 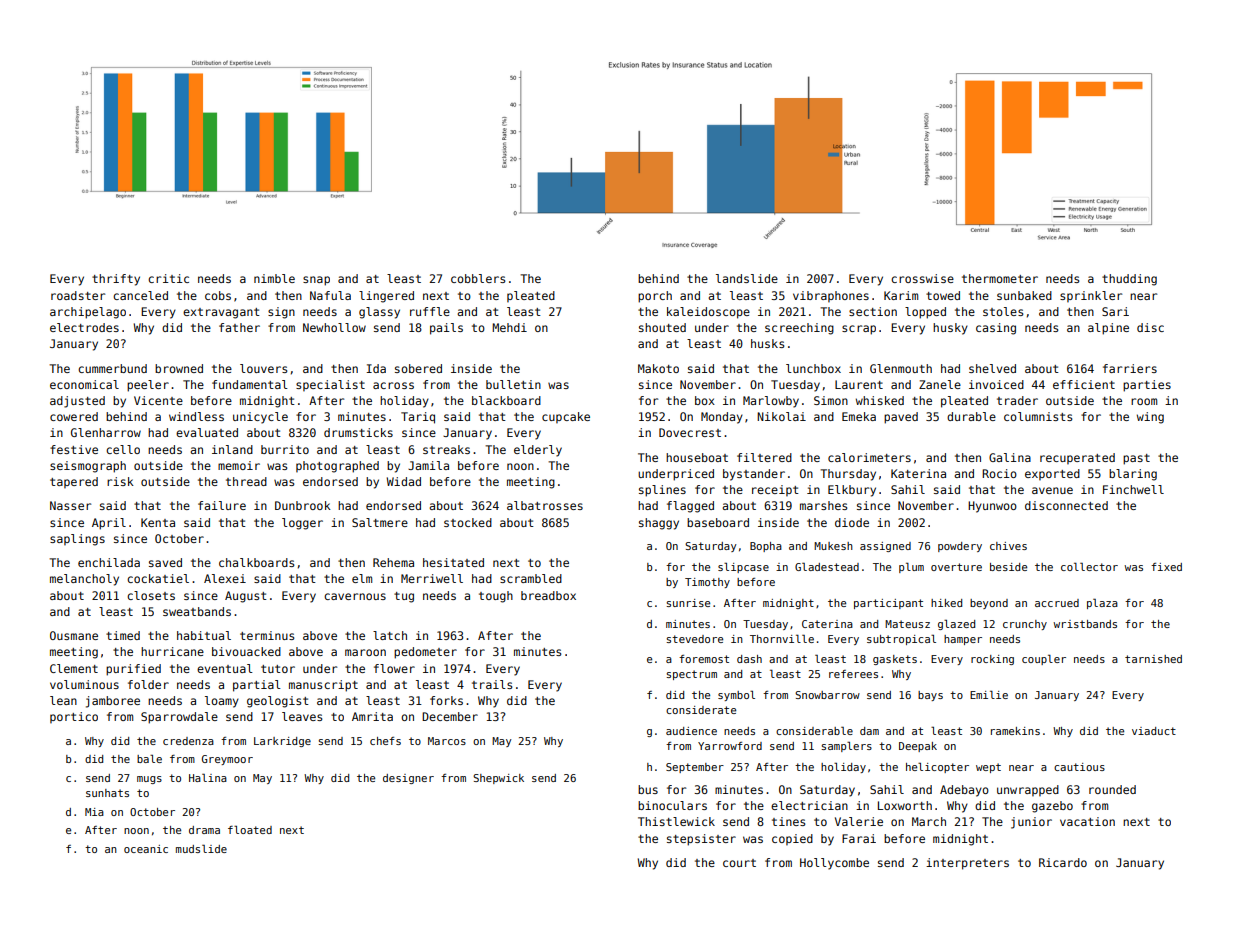 I want to click on court, so click(x=739, y=863).
